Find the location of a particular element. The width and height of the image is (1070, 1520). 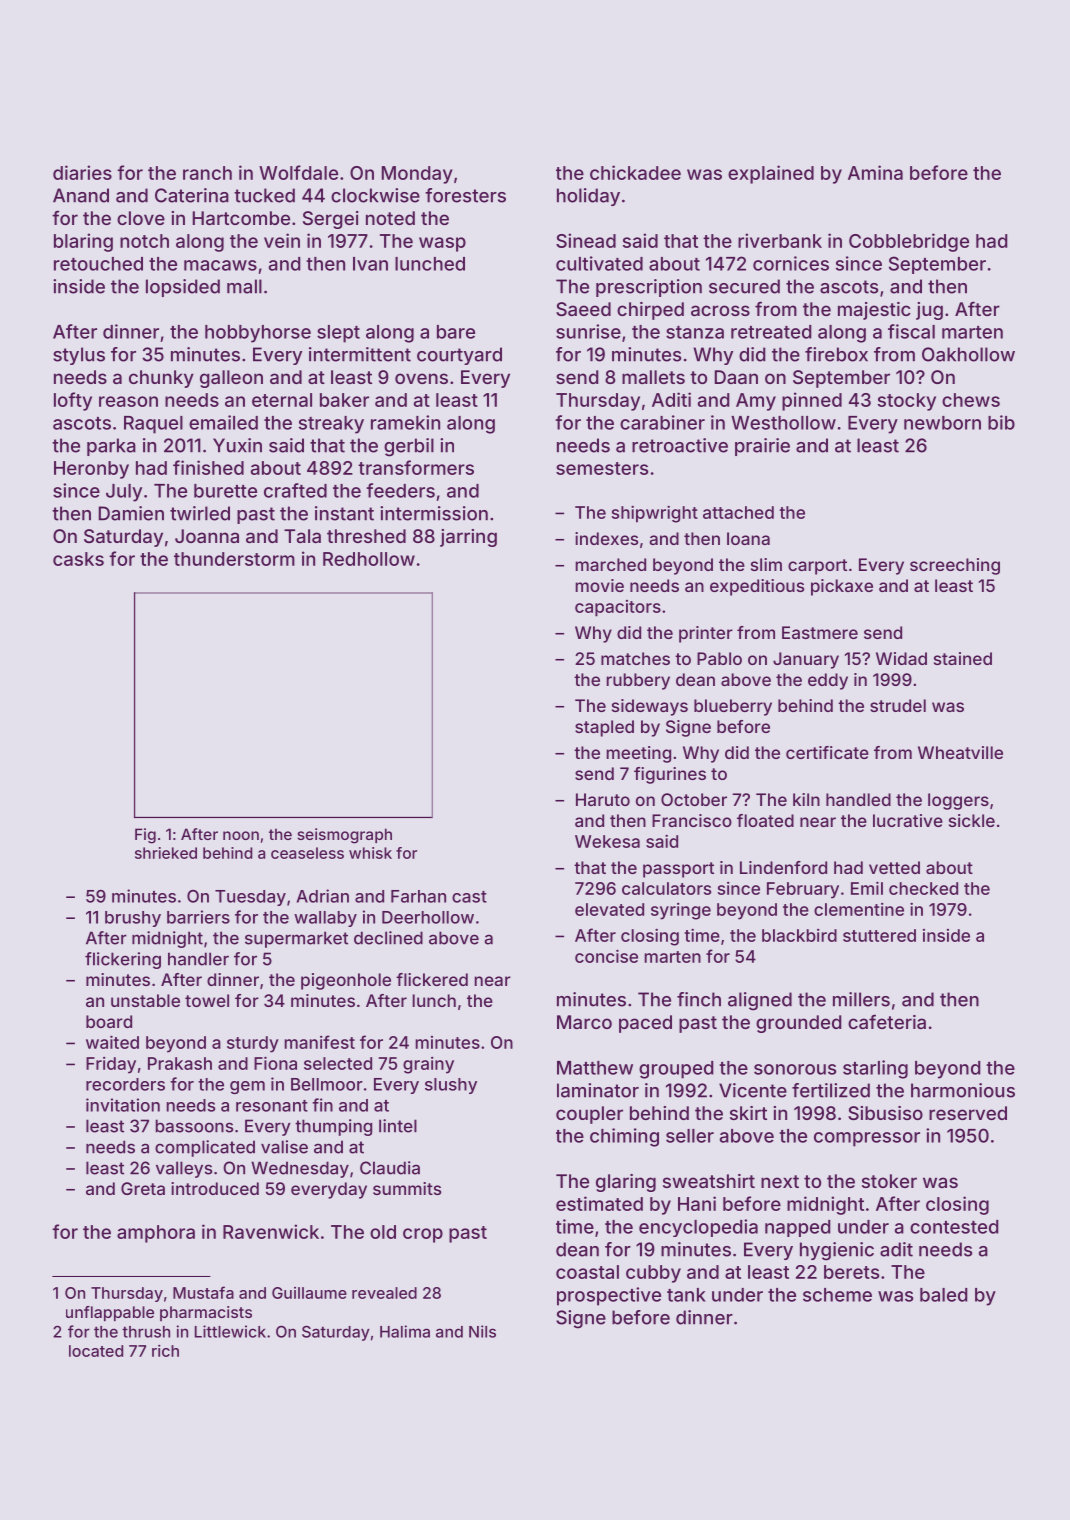

millers is located at coordinates (861, 999).
